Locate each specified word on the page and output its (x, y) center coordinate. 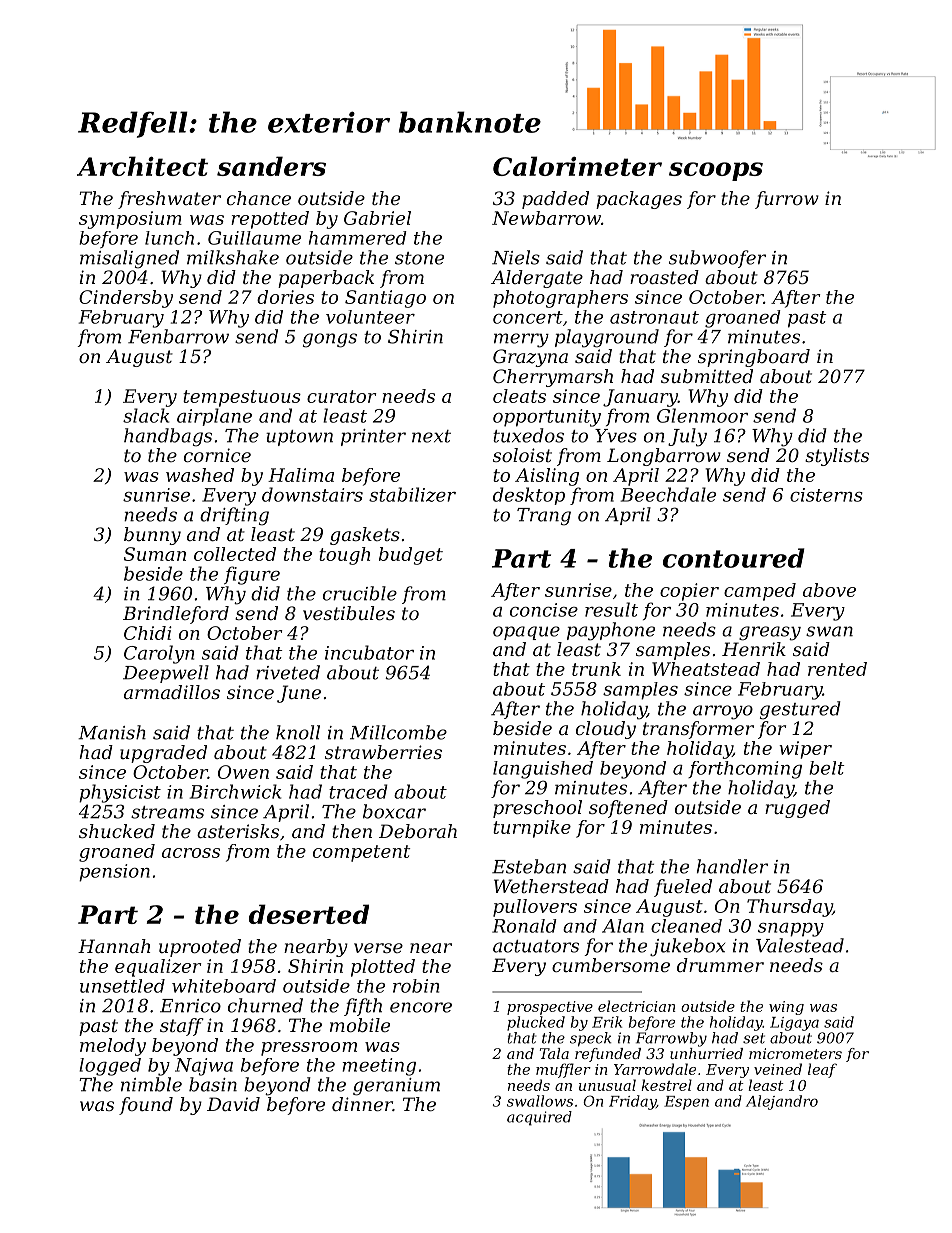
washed (200, 475)
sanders (271, 166)
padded (555, 200)
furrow (787, 200)
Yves (616, 436)
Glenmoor (702, 415)
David (233, 1104)
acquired (539, 1118)
